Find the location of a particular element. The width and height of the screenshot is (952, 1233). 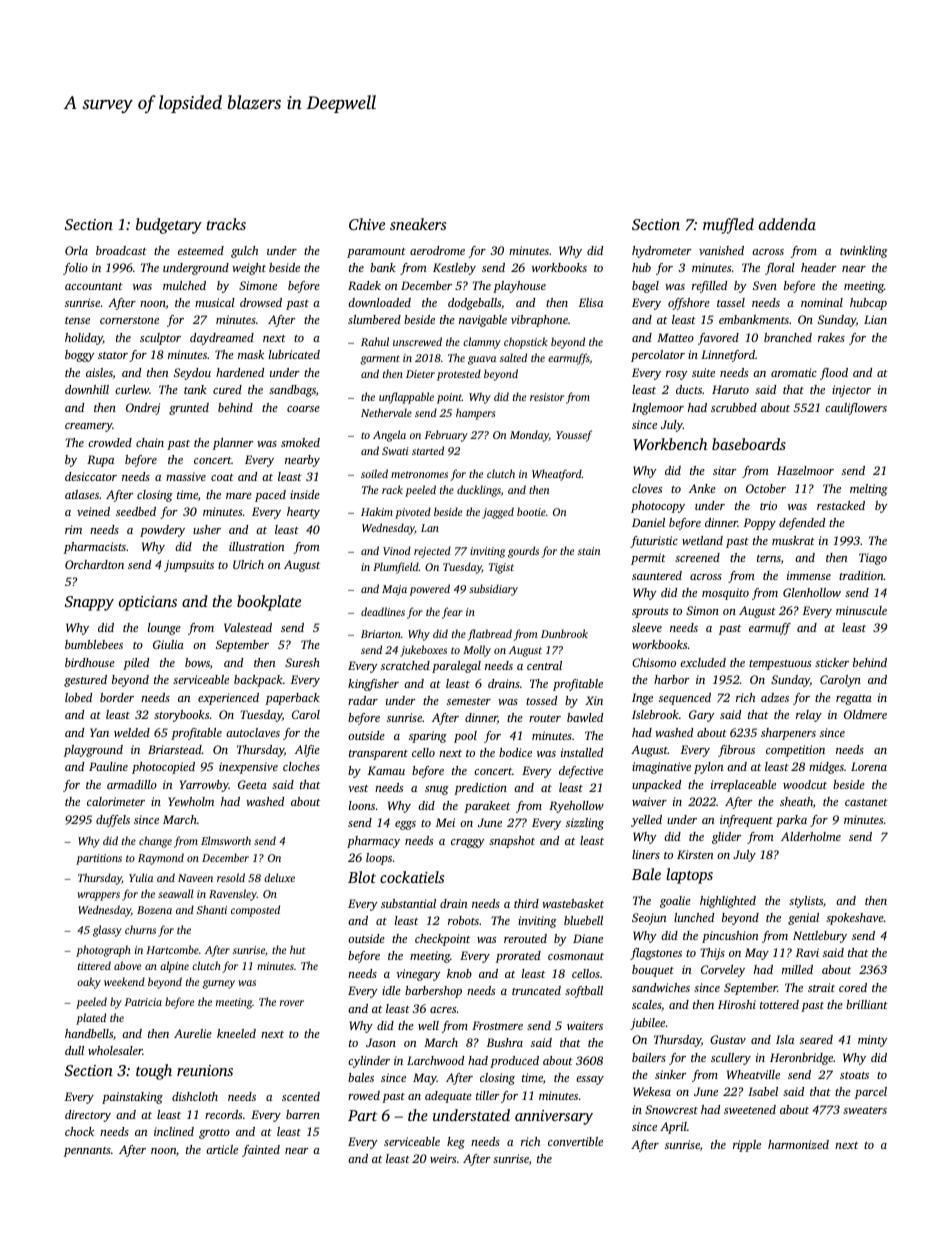

weirs is located at coordinates (443, 1158).
